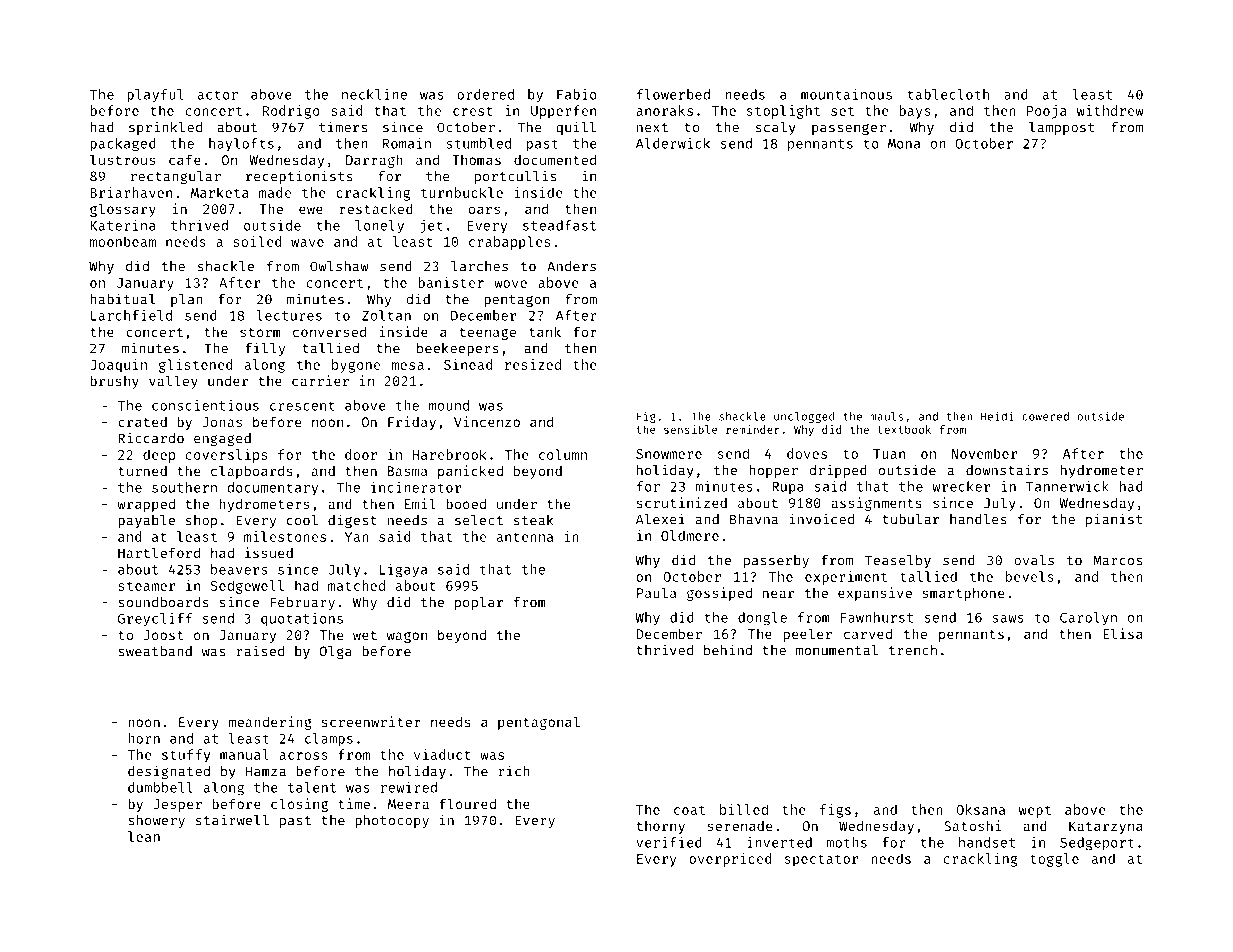 The height and width of the screenshot is (952, 1233). Describe the element at coordinates (728, 650) in the screenshot. I see `behind` at that location.
